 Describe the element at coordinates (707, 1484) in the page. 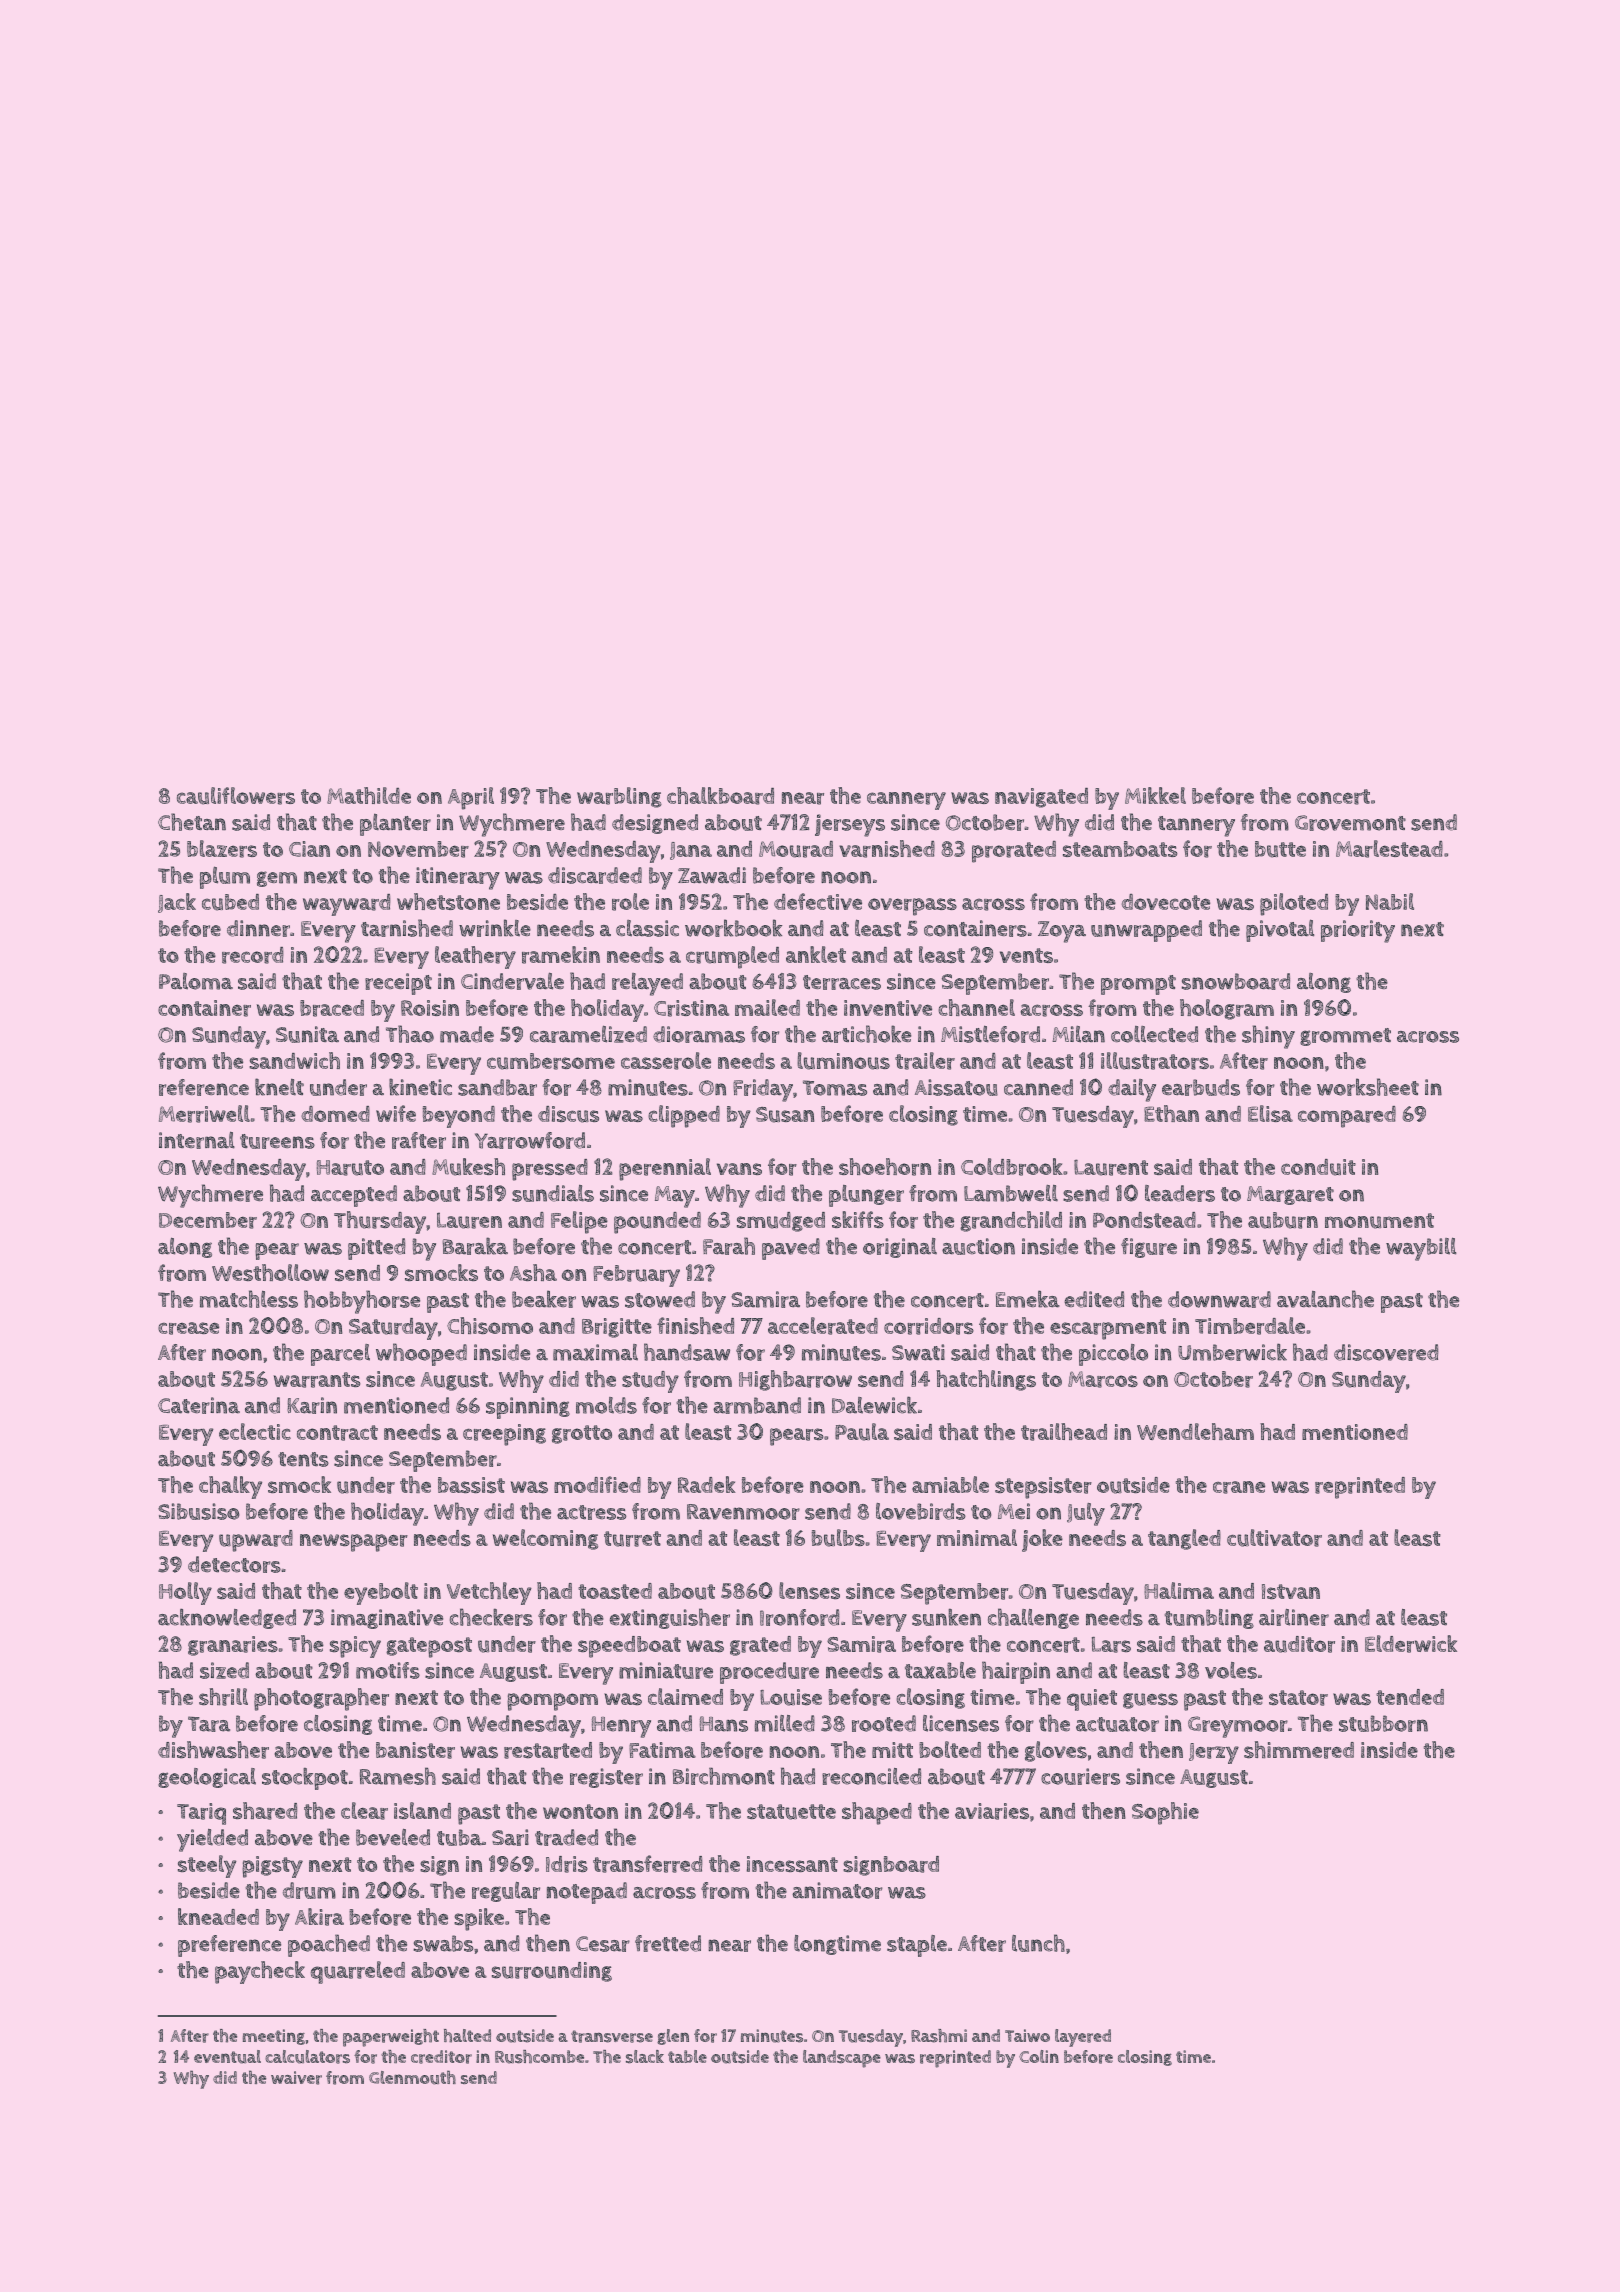

I see `Radek` at that location.
